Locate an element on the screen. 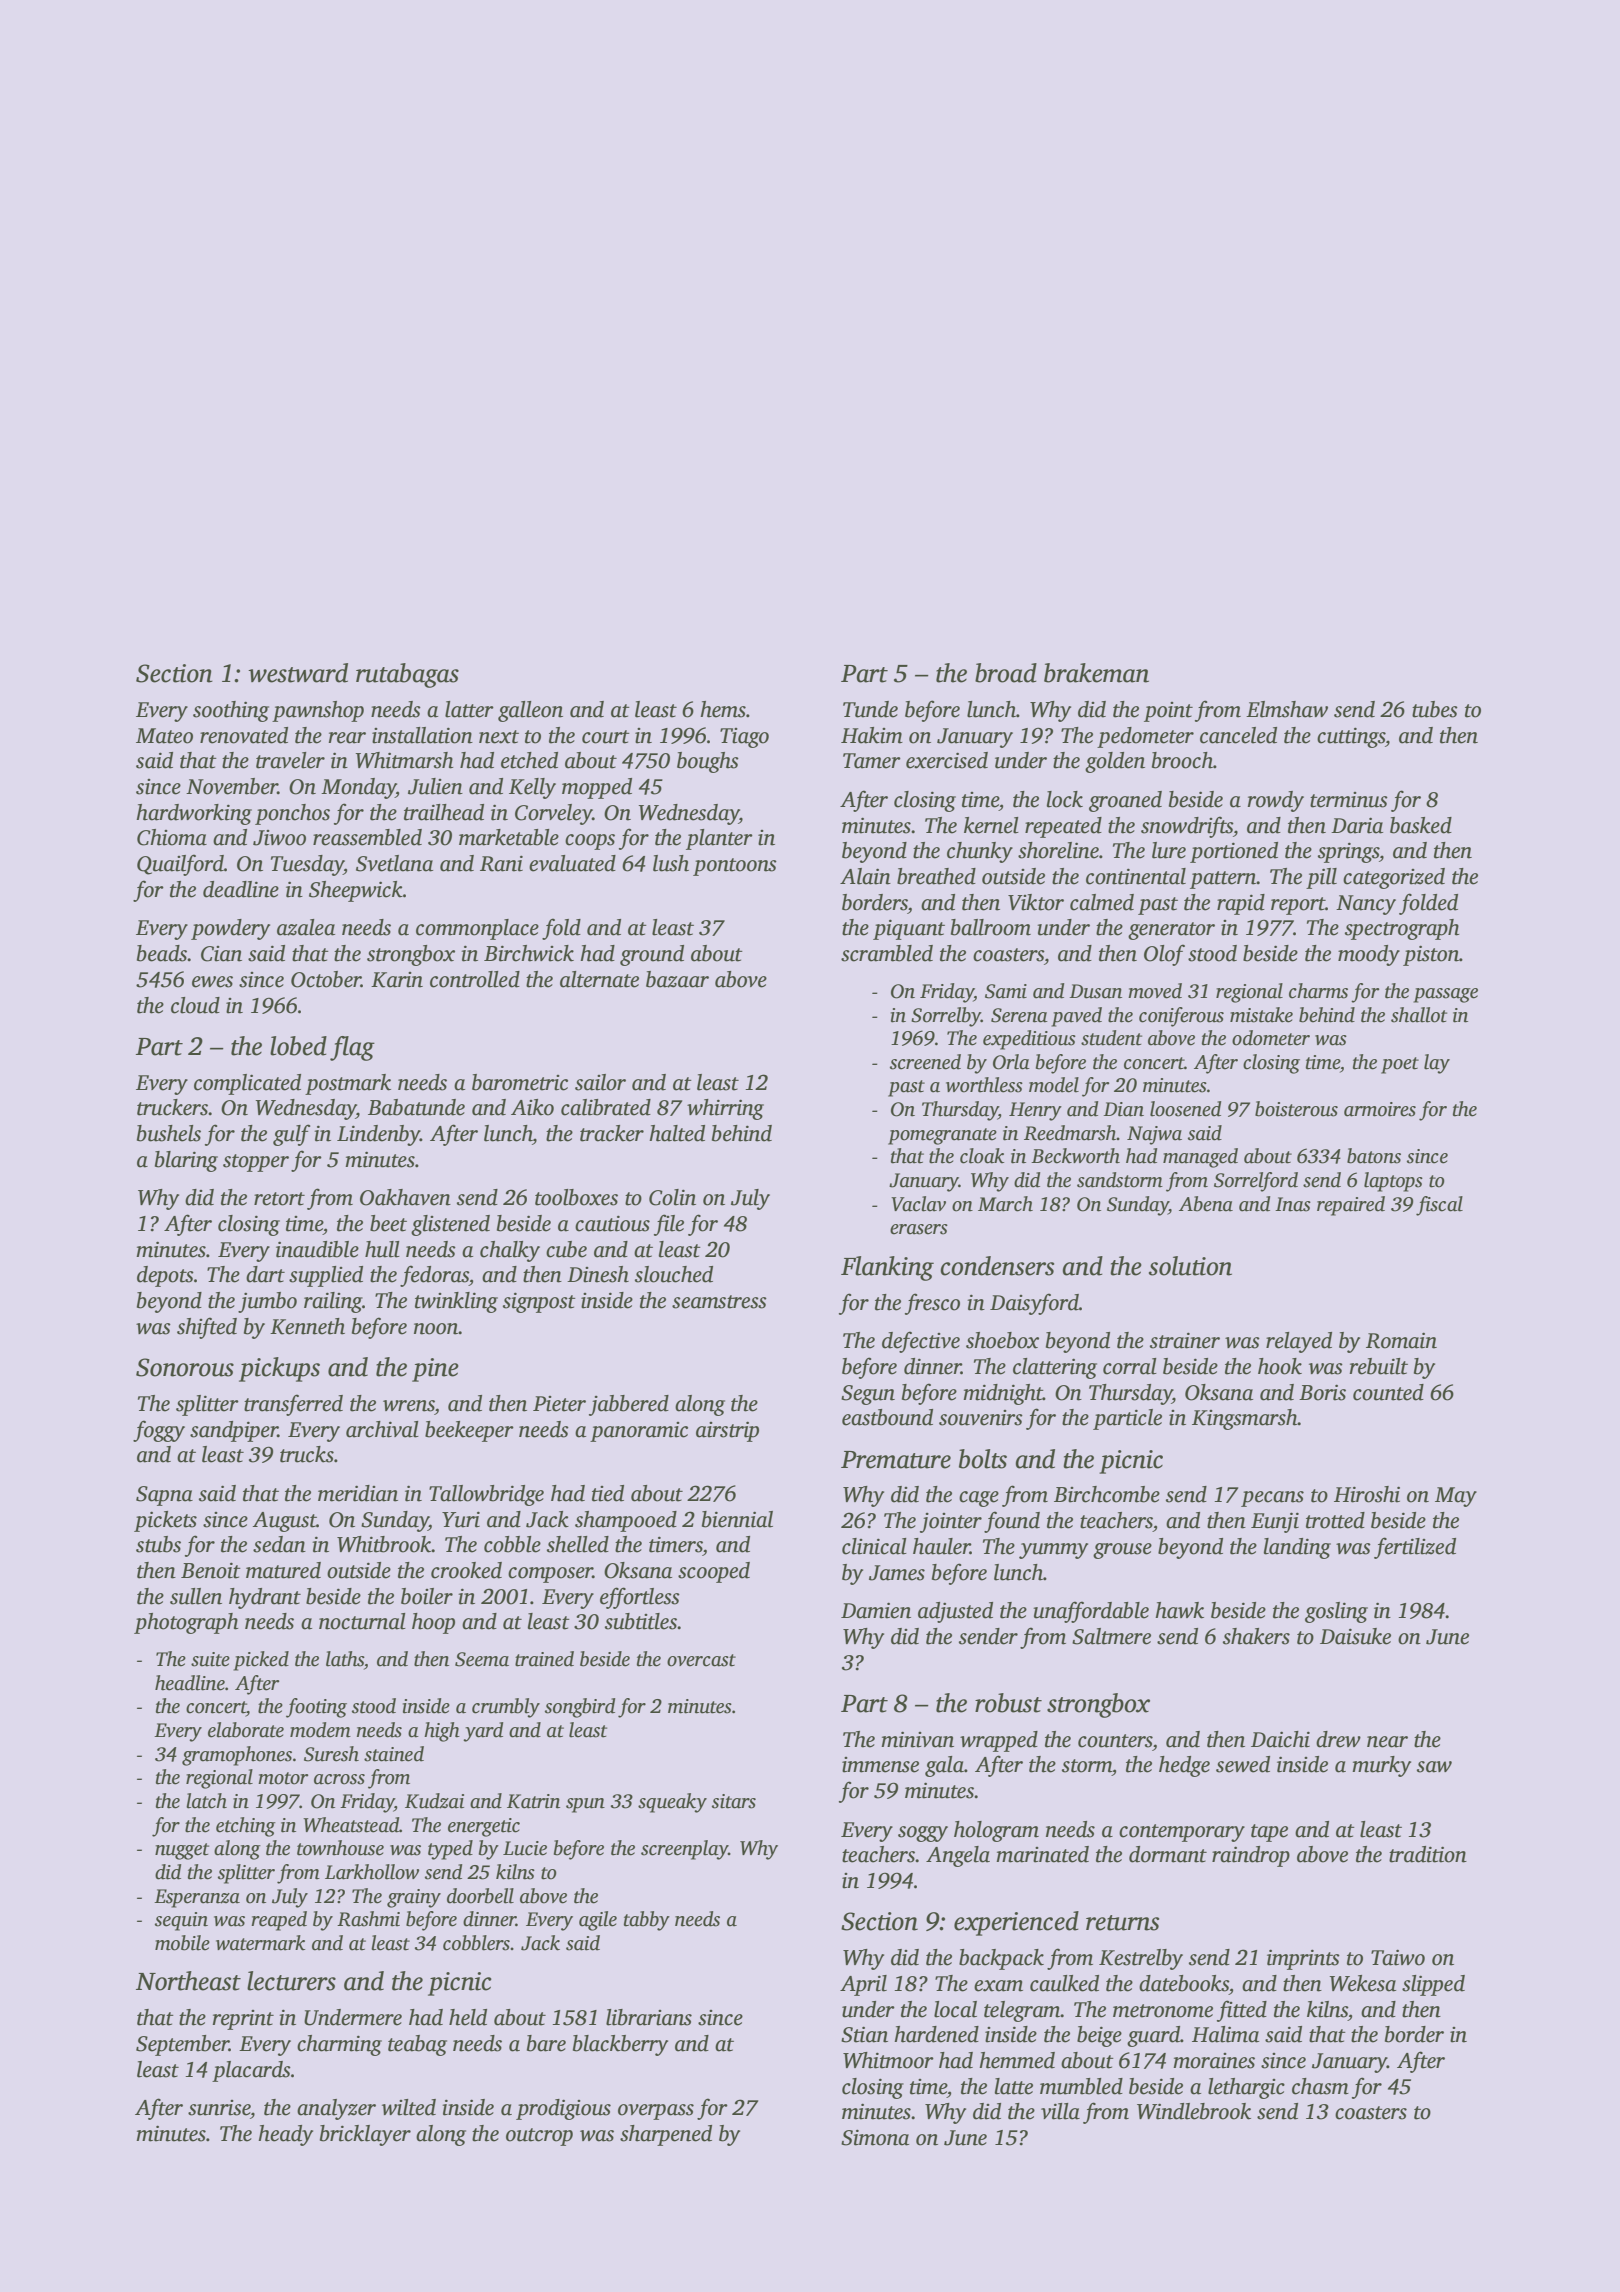  Windlebrook is located at coordinates (1194, 2111).
